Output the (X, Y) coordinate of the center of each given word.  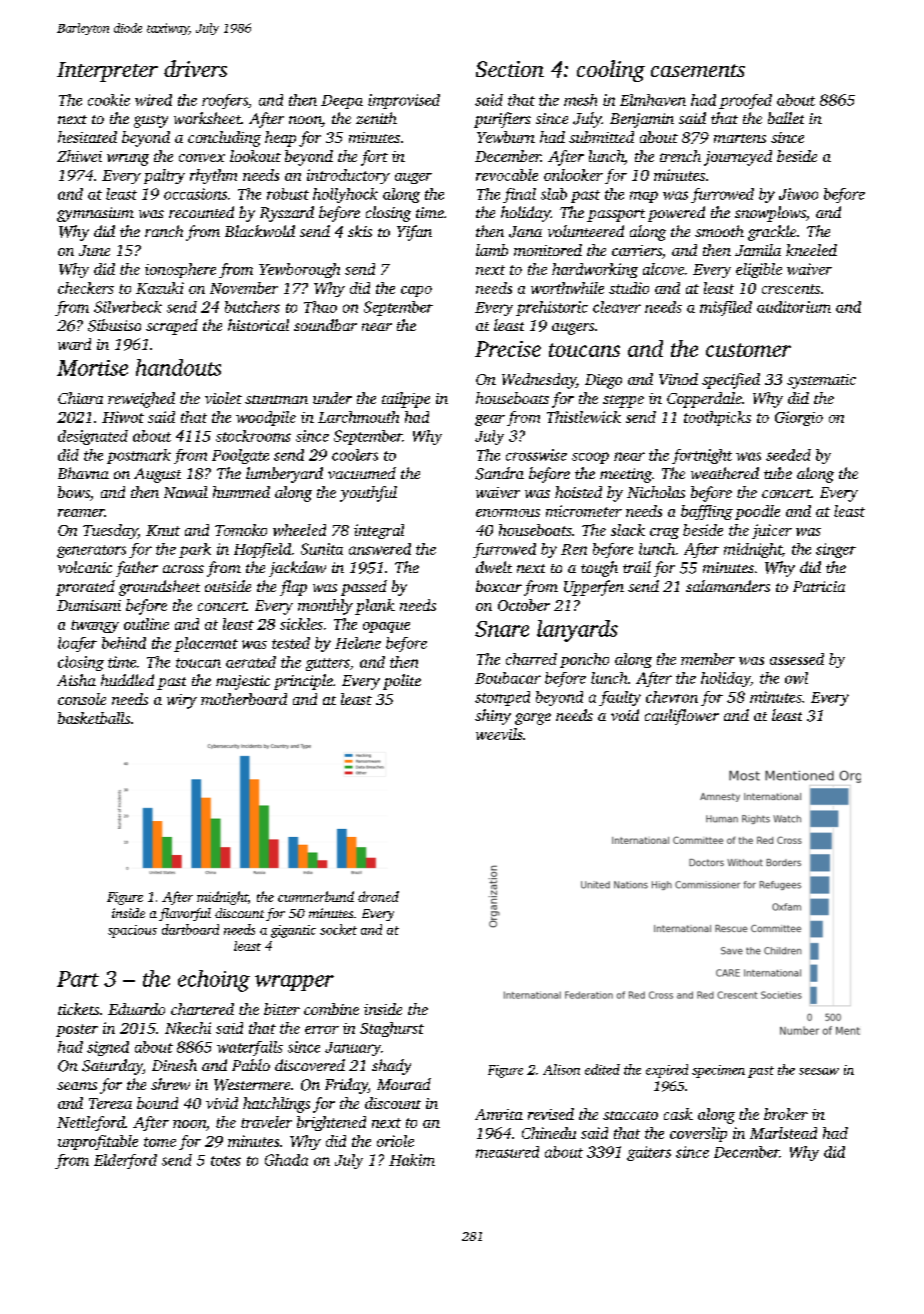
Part (78, 979)
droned (378, 896)
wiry (182, 701)
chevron (672, 697)
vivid (222, 1103)
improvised (404, 101)
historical (258, 325)
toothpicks (717, 418)
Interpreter (107, 72)
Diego (603, 381)
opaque (386, 627)
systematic (821, 381)
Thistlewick (584, 417)
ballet (786, 118)
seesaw (819, 1071)
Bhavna (83, 473)
